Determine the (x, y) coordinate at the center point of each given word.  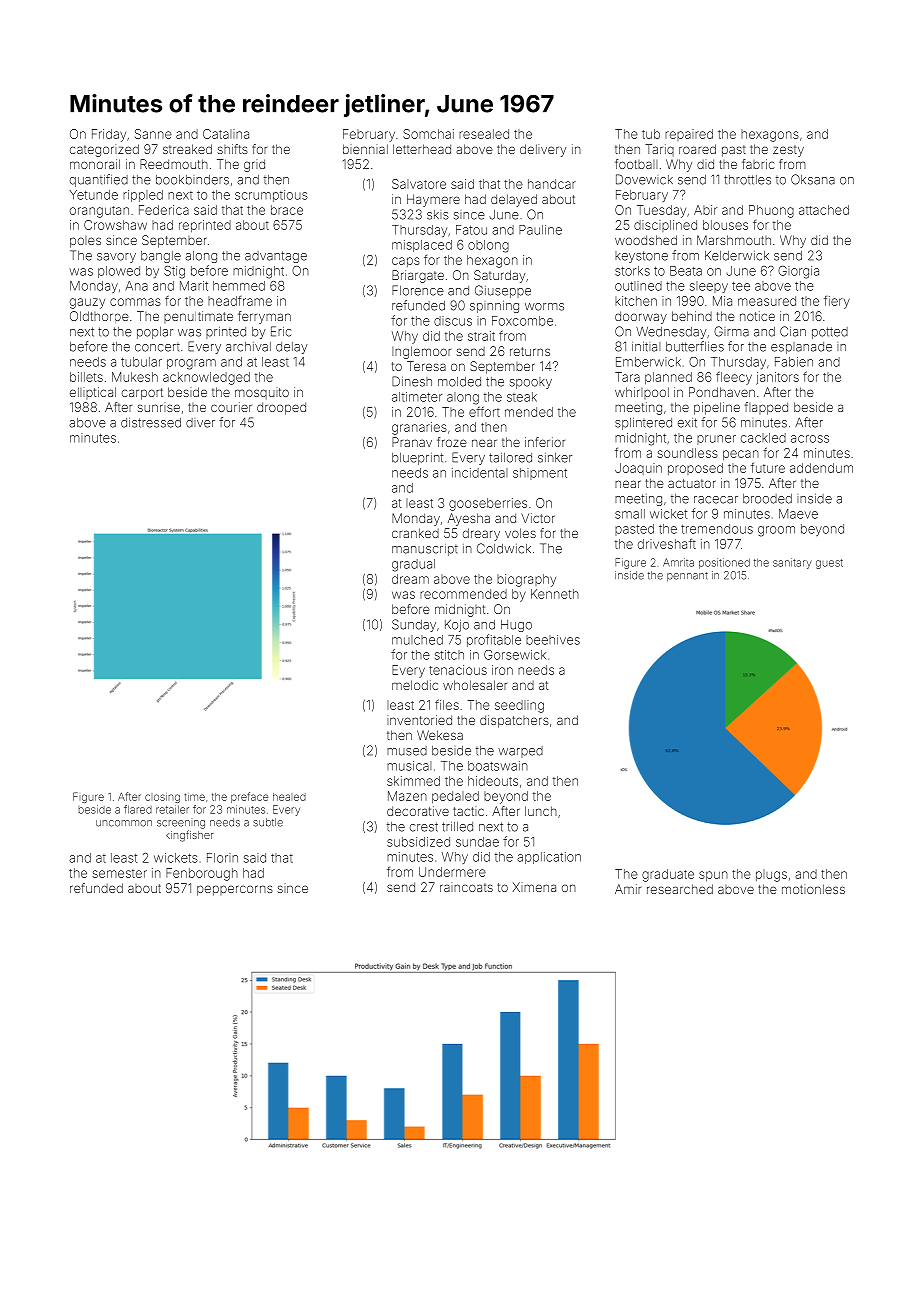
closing (162, 798)
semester (119, 873)
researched (680, 889)
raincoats (466, 887)
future (768, 468)
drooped (281, 408)
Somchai (428, 134)
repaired (689, 135)
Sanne (153, 134)
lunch (541, 811)
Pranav (412, 442)
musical (409, 766)
